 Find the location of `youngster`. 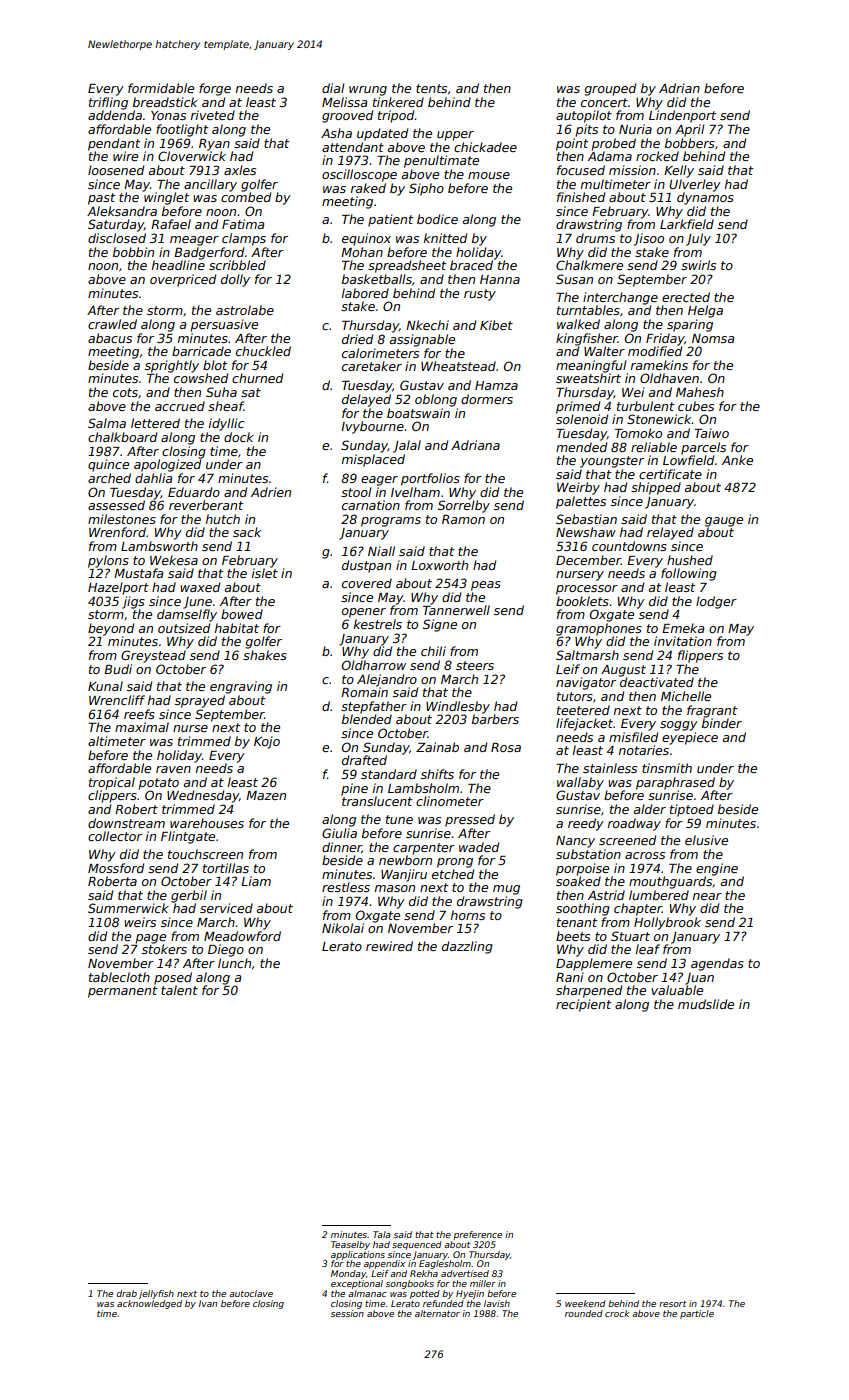

youngster is located at coordinates (612, 462).
